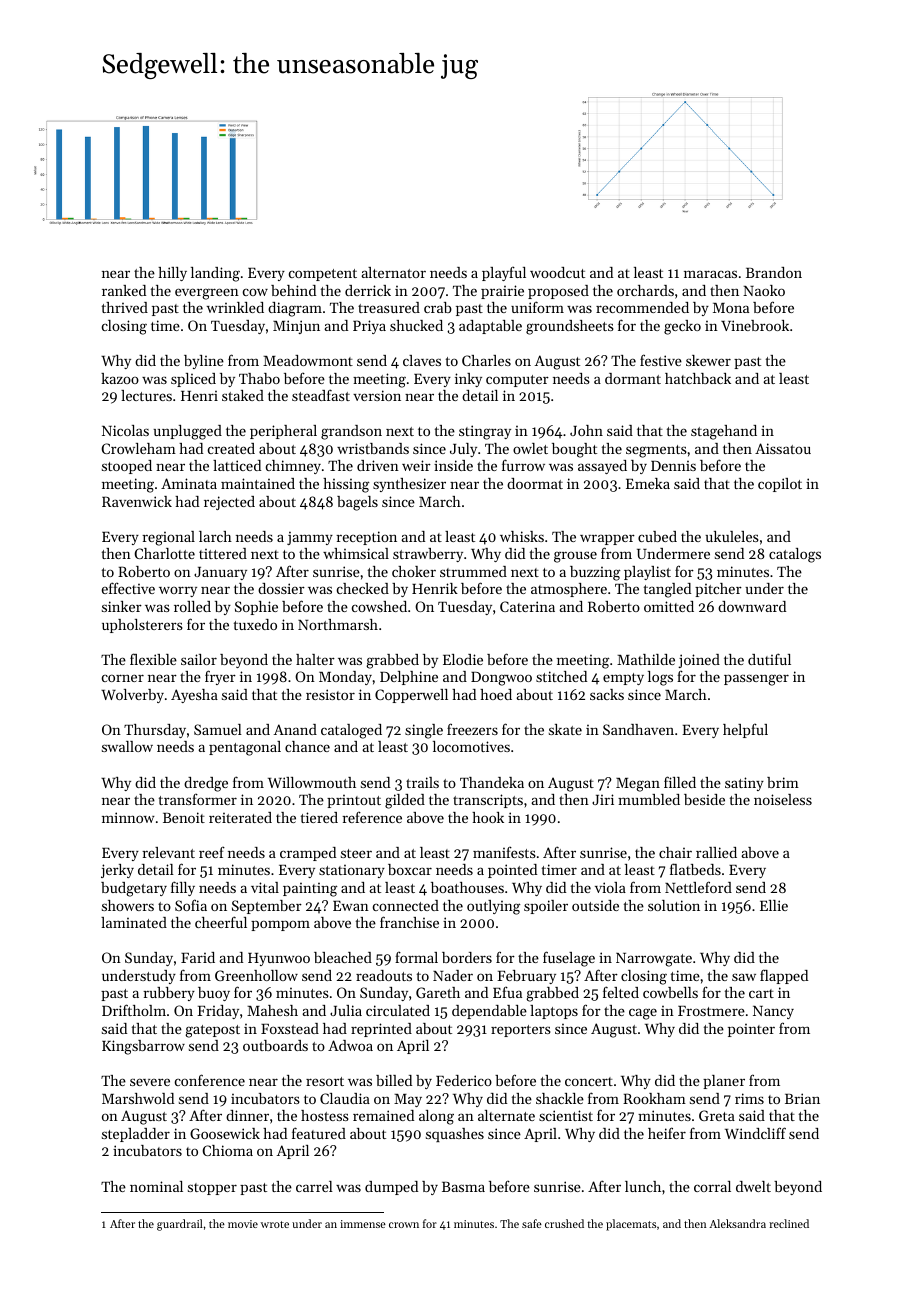 Image resolution: width=924 pixels, height=1308 pixels. Describe the element at coordinates (802, 1098) in the screenshot. I see `Brian` at that location.
